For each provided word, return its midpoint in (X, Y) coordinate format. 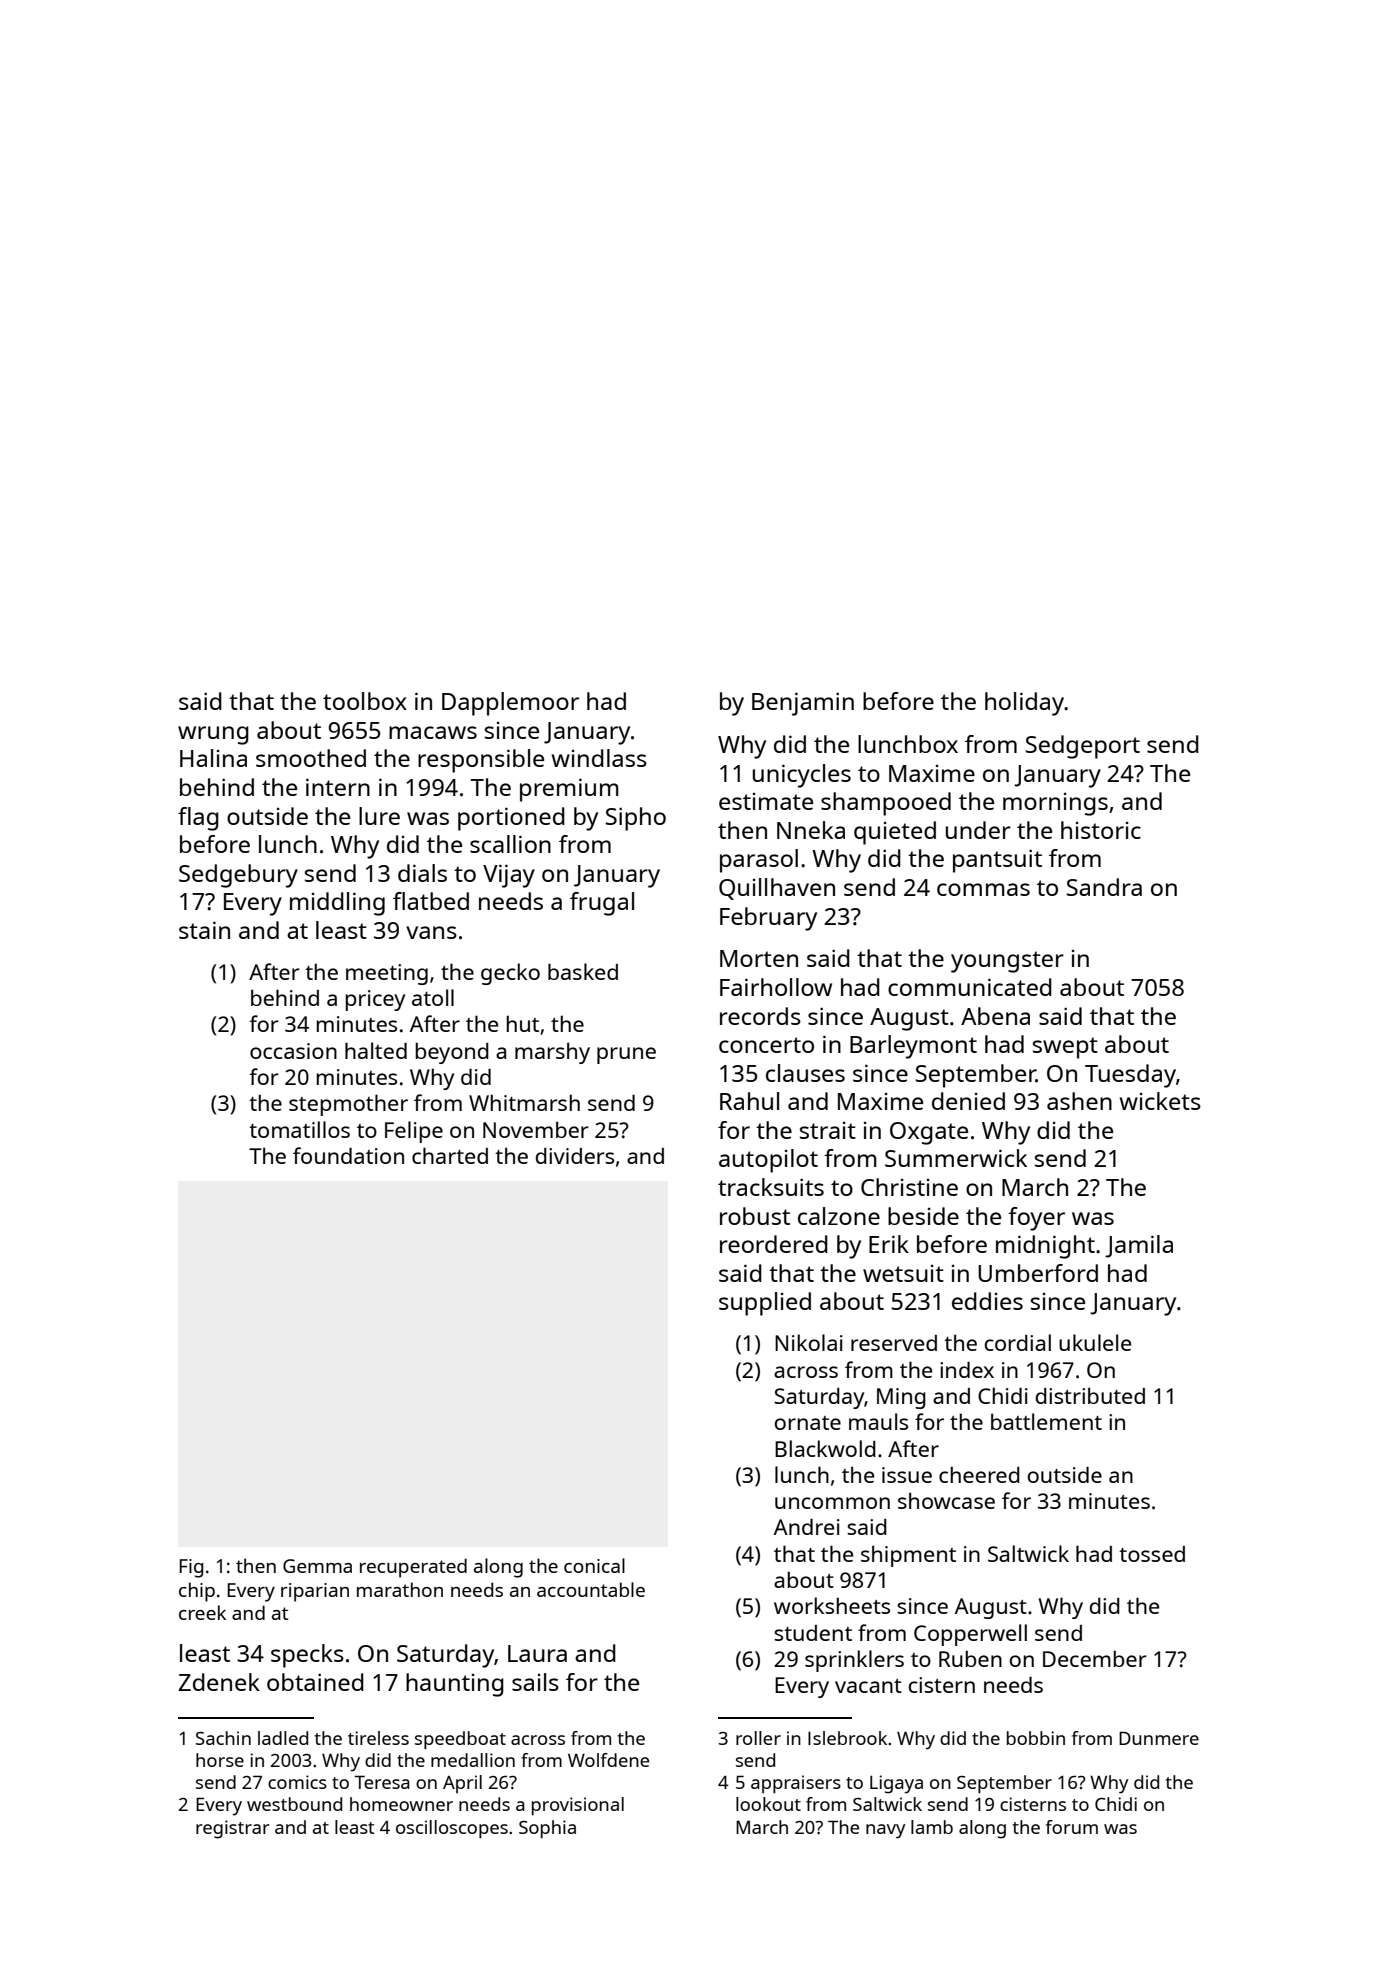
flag (198, 819)
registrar (233, 1829)
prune (626, 1055)
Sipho (636, 819)
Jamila (1139, 1246)
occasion (293, 1051)
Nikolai (809, 1342)
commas (983, 889)
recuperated (413, 1568)
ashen (1079, 1101)
